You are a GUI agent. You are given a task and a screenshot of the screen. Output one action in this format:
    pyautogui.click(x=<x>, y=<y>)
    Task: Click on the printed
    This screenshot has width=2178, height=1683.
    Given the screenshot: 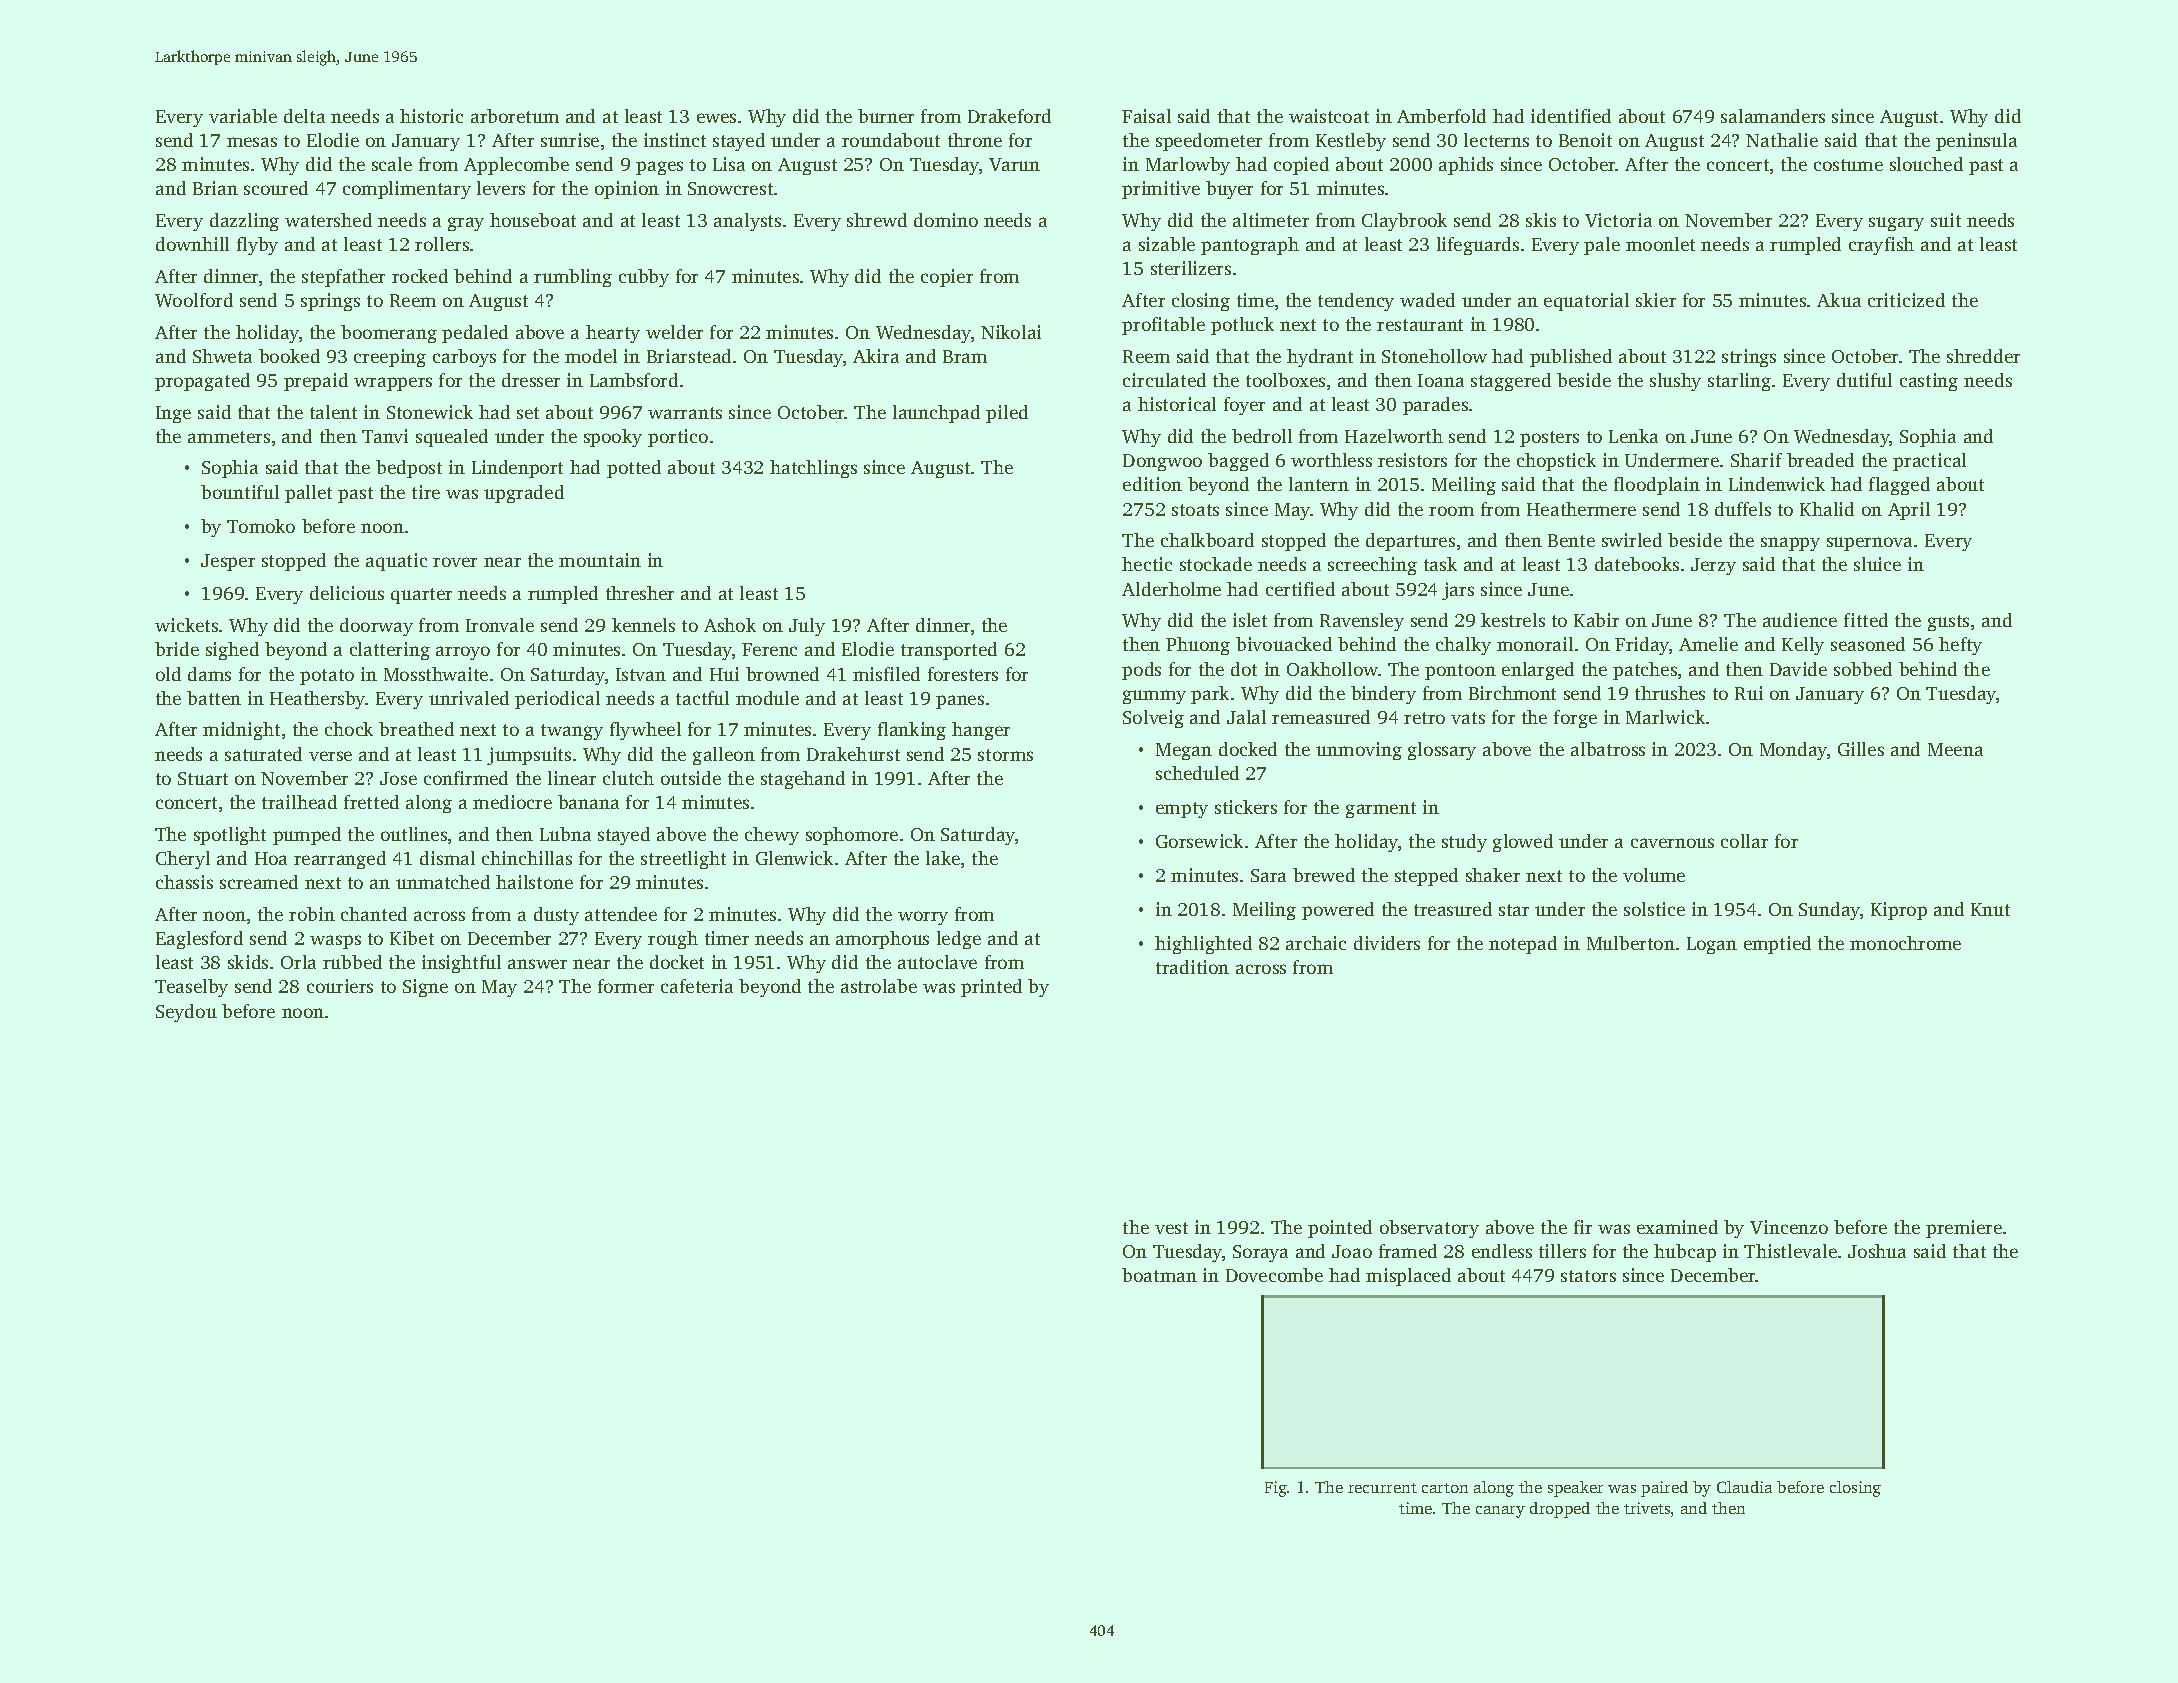 What is the action you would take?
    pyautogui.click(x=991, y=988)
